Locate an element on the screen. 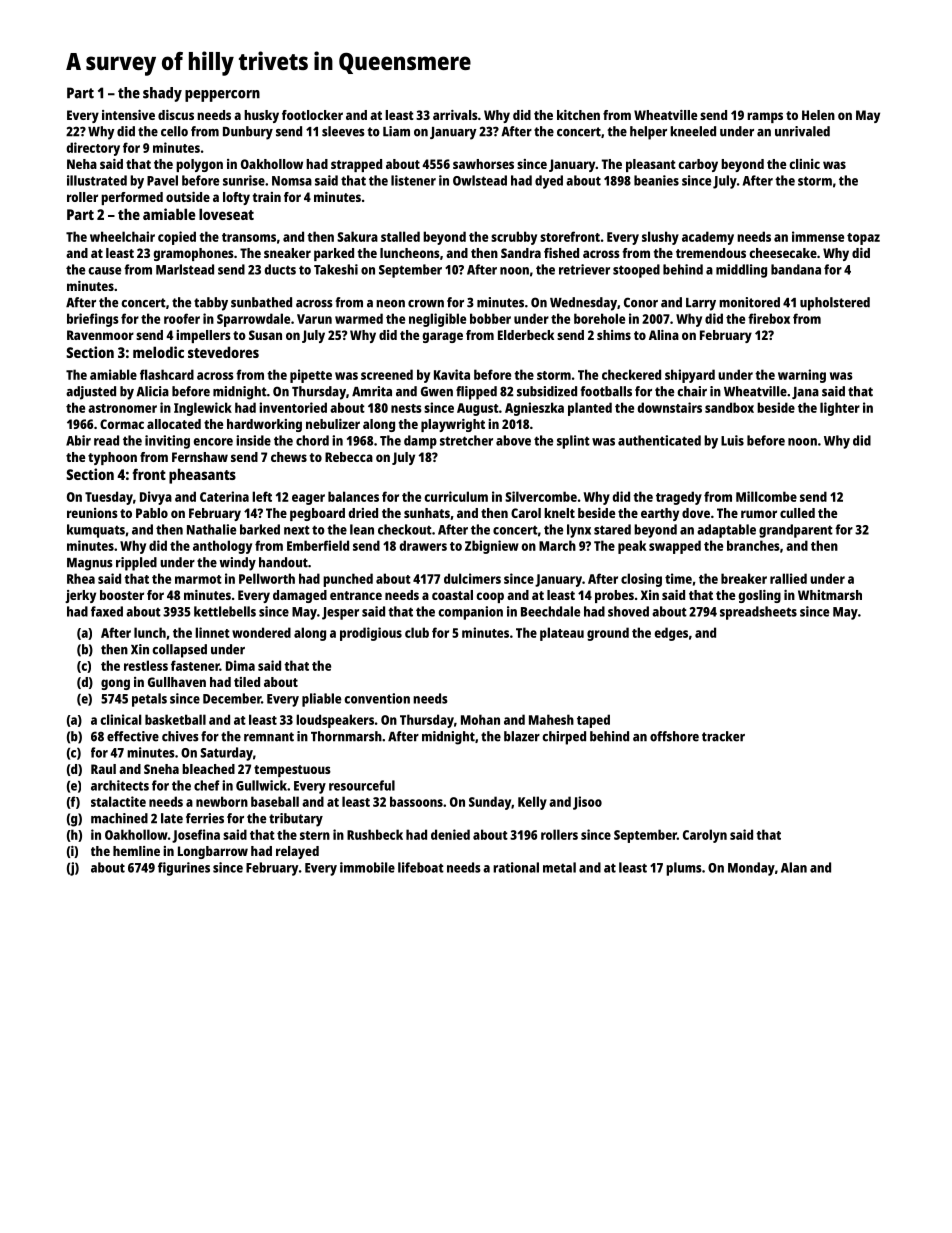 The height and width of the screenshot is (1233, 952). figurines is located at coordinates (184, 869).
